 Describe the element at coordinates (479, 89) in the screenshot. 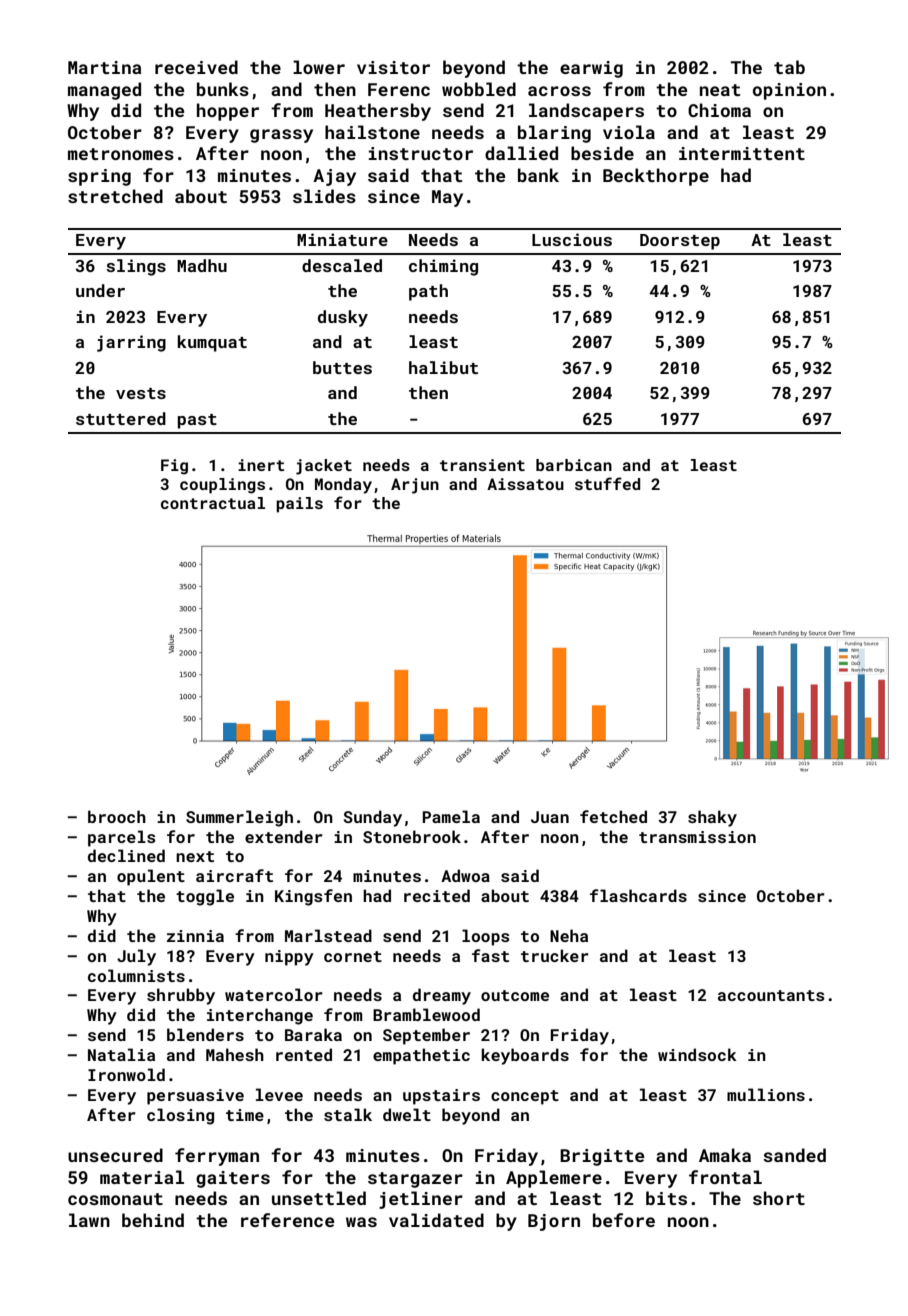

I see `wobbled` at that location.
